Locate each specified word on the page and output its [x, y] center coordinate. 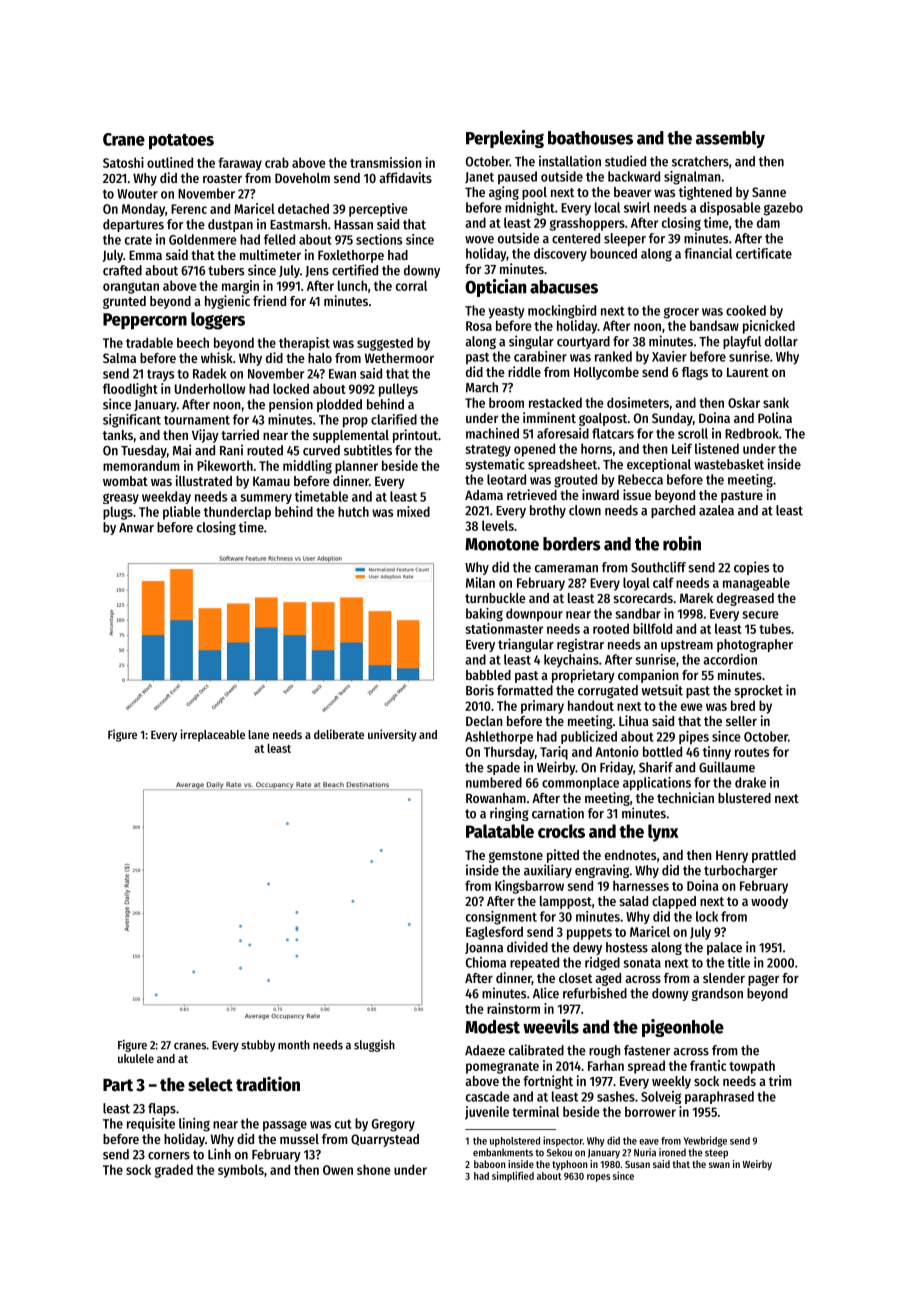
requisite [151, 1125]
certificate [764, 253]
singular [531, 342]
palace [724, 948]
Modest [492, 1027]
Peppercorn [145, 321]
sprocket [758, 691]
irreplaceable [212, 735]
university [392, 735]
